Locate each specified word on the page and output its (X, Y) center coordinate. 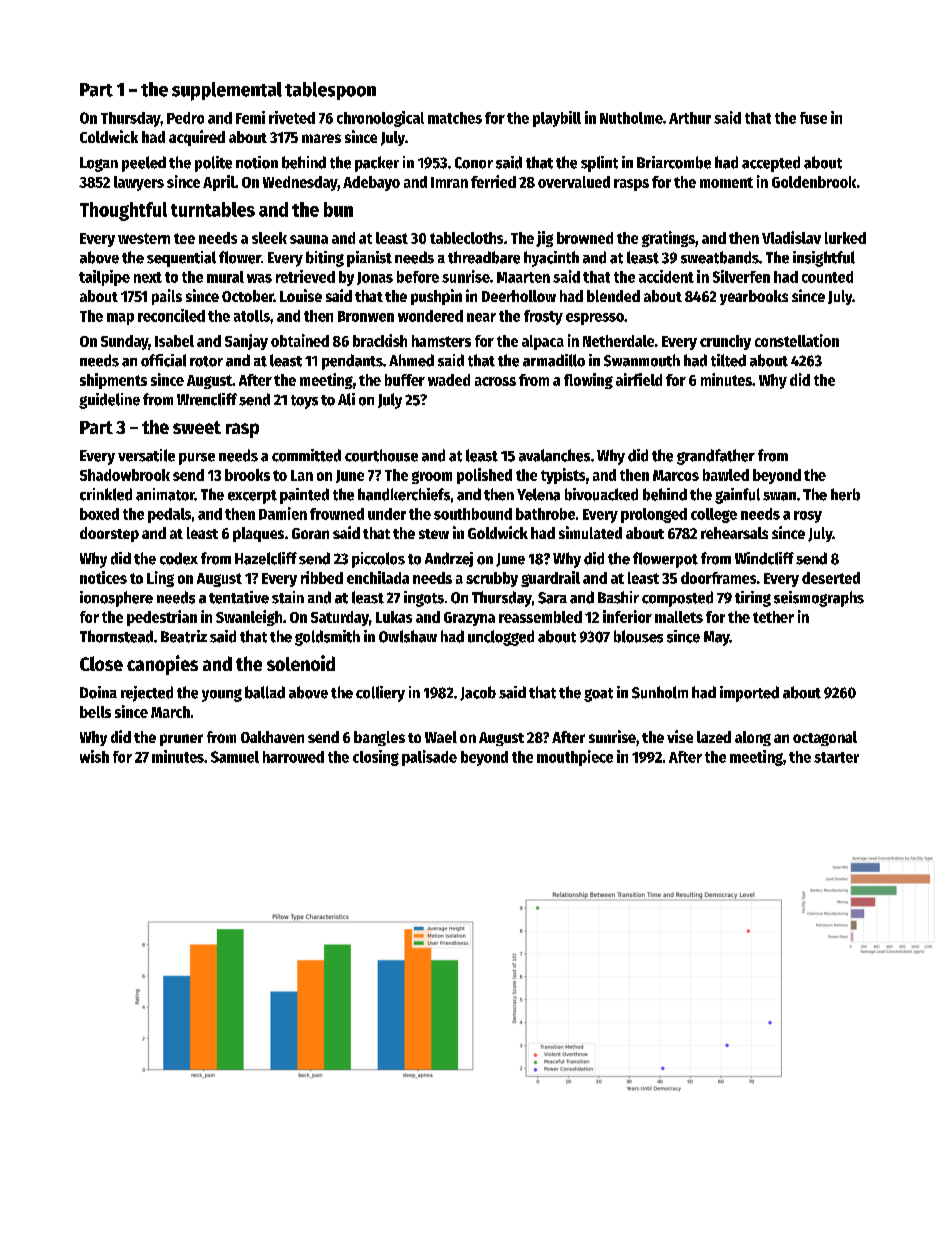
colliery (380, 694)
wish (94, 756)
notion (257, 162)
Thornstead (116, 636)
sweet (197, 427)
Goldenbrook (814, 182)
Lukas (394, 617)
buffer (405, 380)
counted (827, 277)
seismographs (819, 599)
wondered (430, 316)
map (120, 319)
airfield (639, 379)
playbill (557, 119)
